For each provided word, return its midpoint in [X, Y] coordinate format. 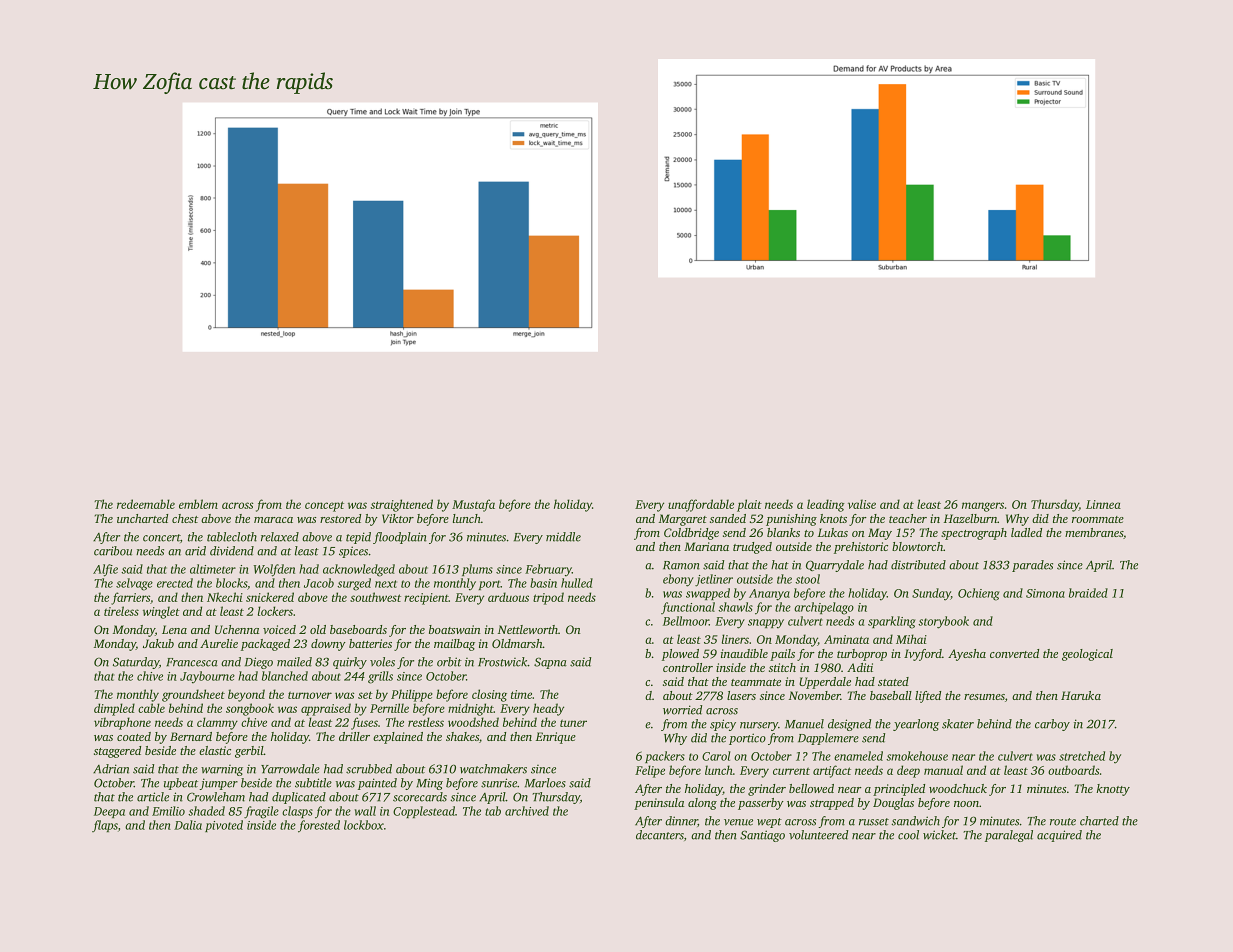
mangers [983, 507]
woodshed [473, 722]
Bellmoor [686, 621]
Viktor [398, 518]
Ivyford [923, 655]
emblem [198, 504]
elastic [215, 750]
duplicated [299, 798]
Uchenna [237, 629]
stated [893, 681]
